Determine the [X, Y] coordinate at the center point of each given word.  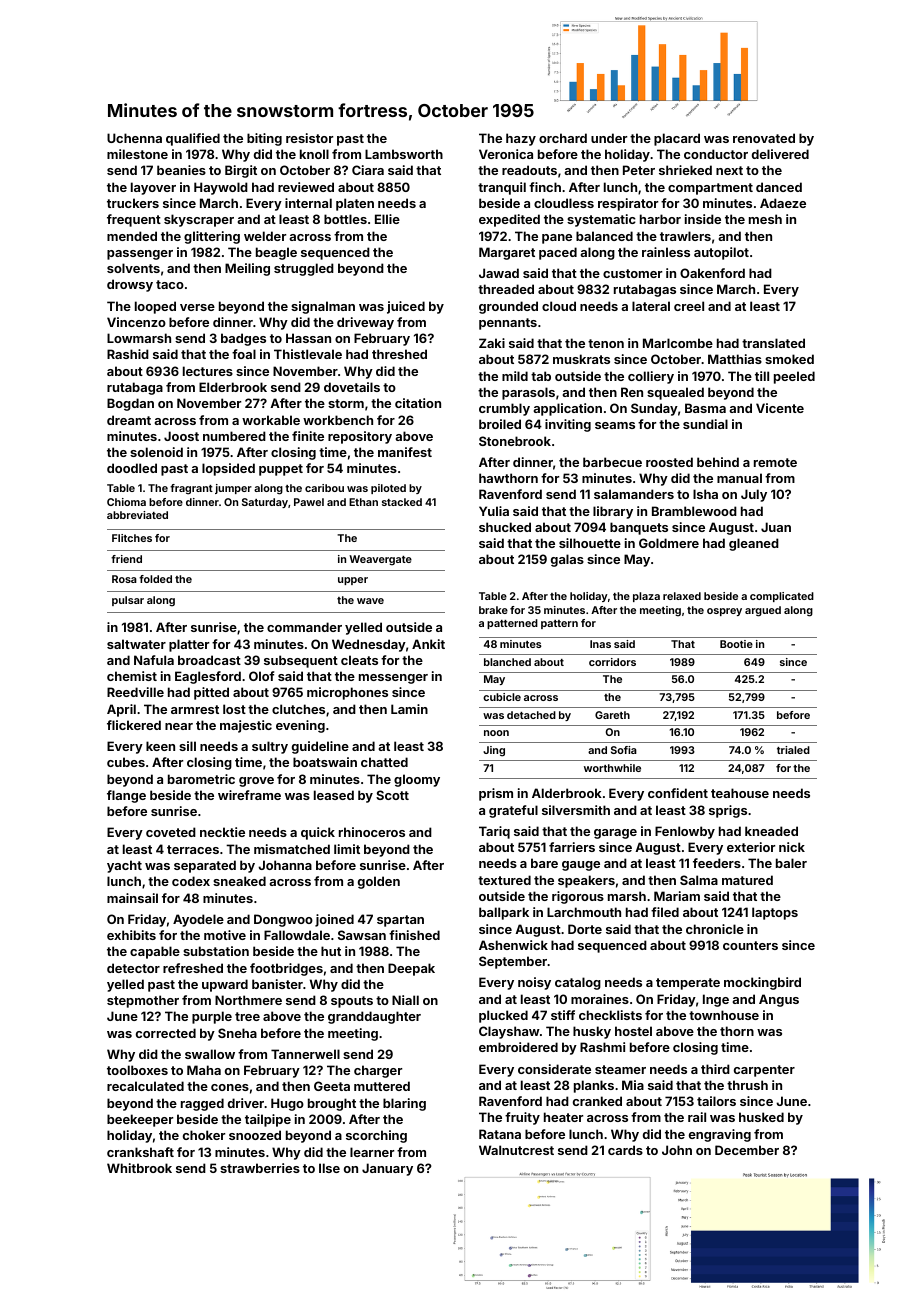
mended [132, 236]
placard [677, 139]
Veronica [506, 154]
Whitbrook [139, 1168]
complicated [782, 597]
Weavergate [380, 560]
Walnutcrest [516, 1150]
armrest [195, 709]
